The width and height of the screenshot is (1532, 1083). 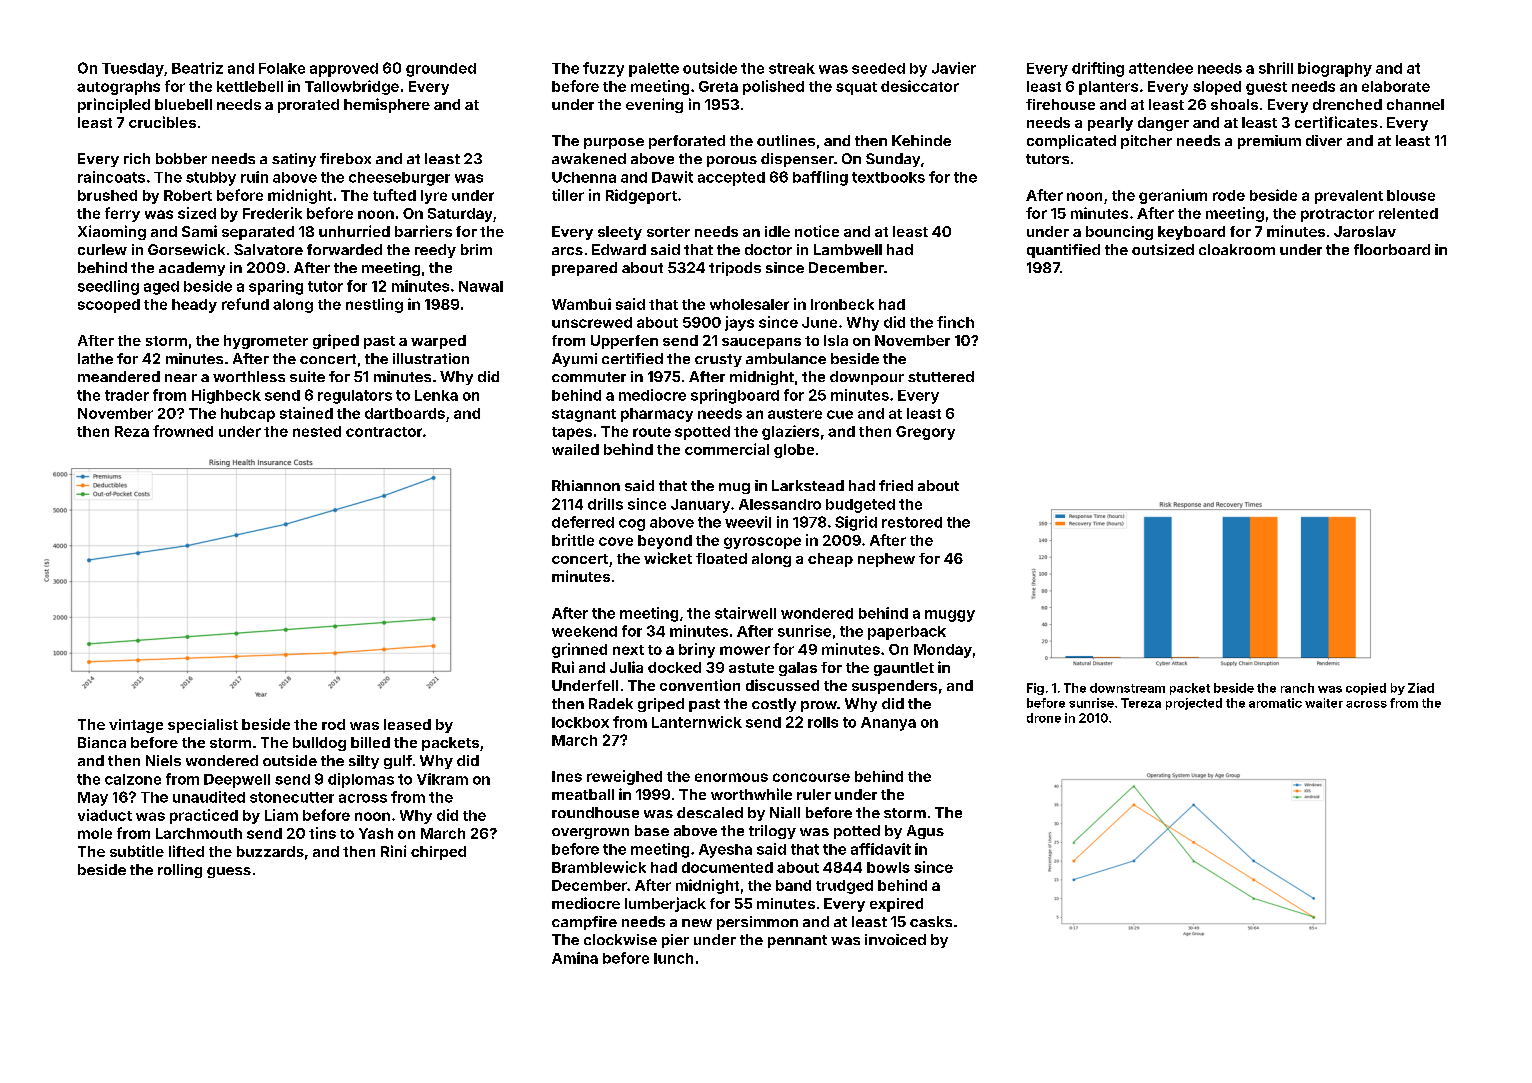 I want to click on fuzzy, so click(x=603, y=69).
